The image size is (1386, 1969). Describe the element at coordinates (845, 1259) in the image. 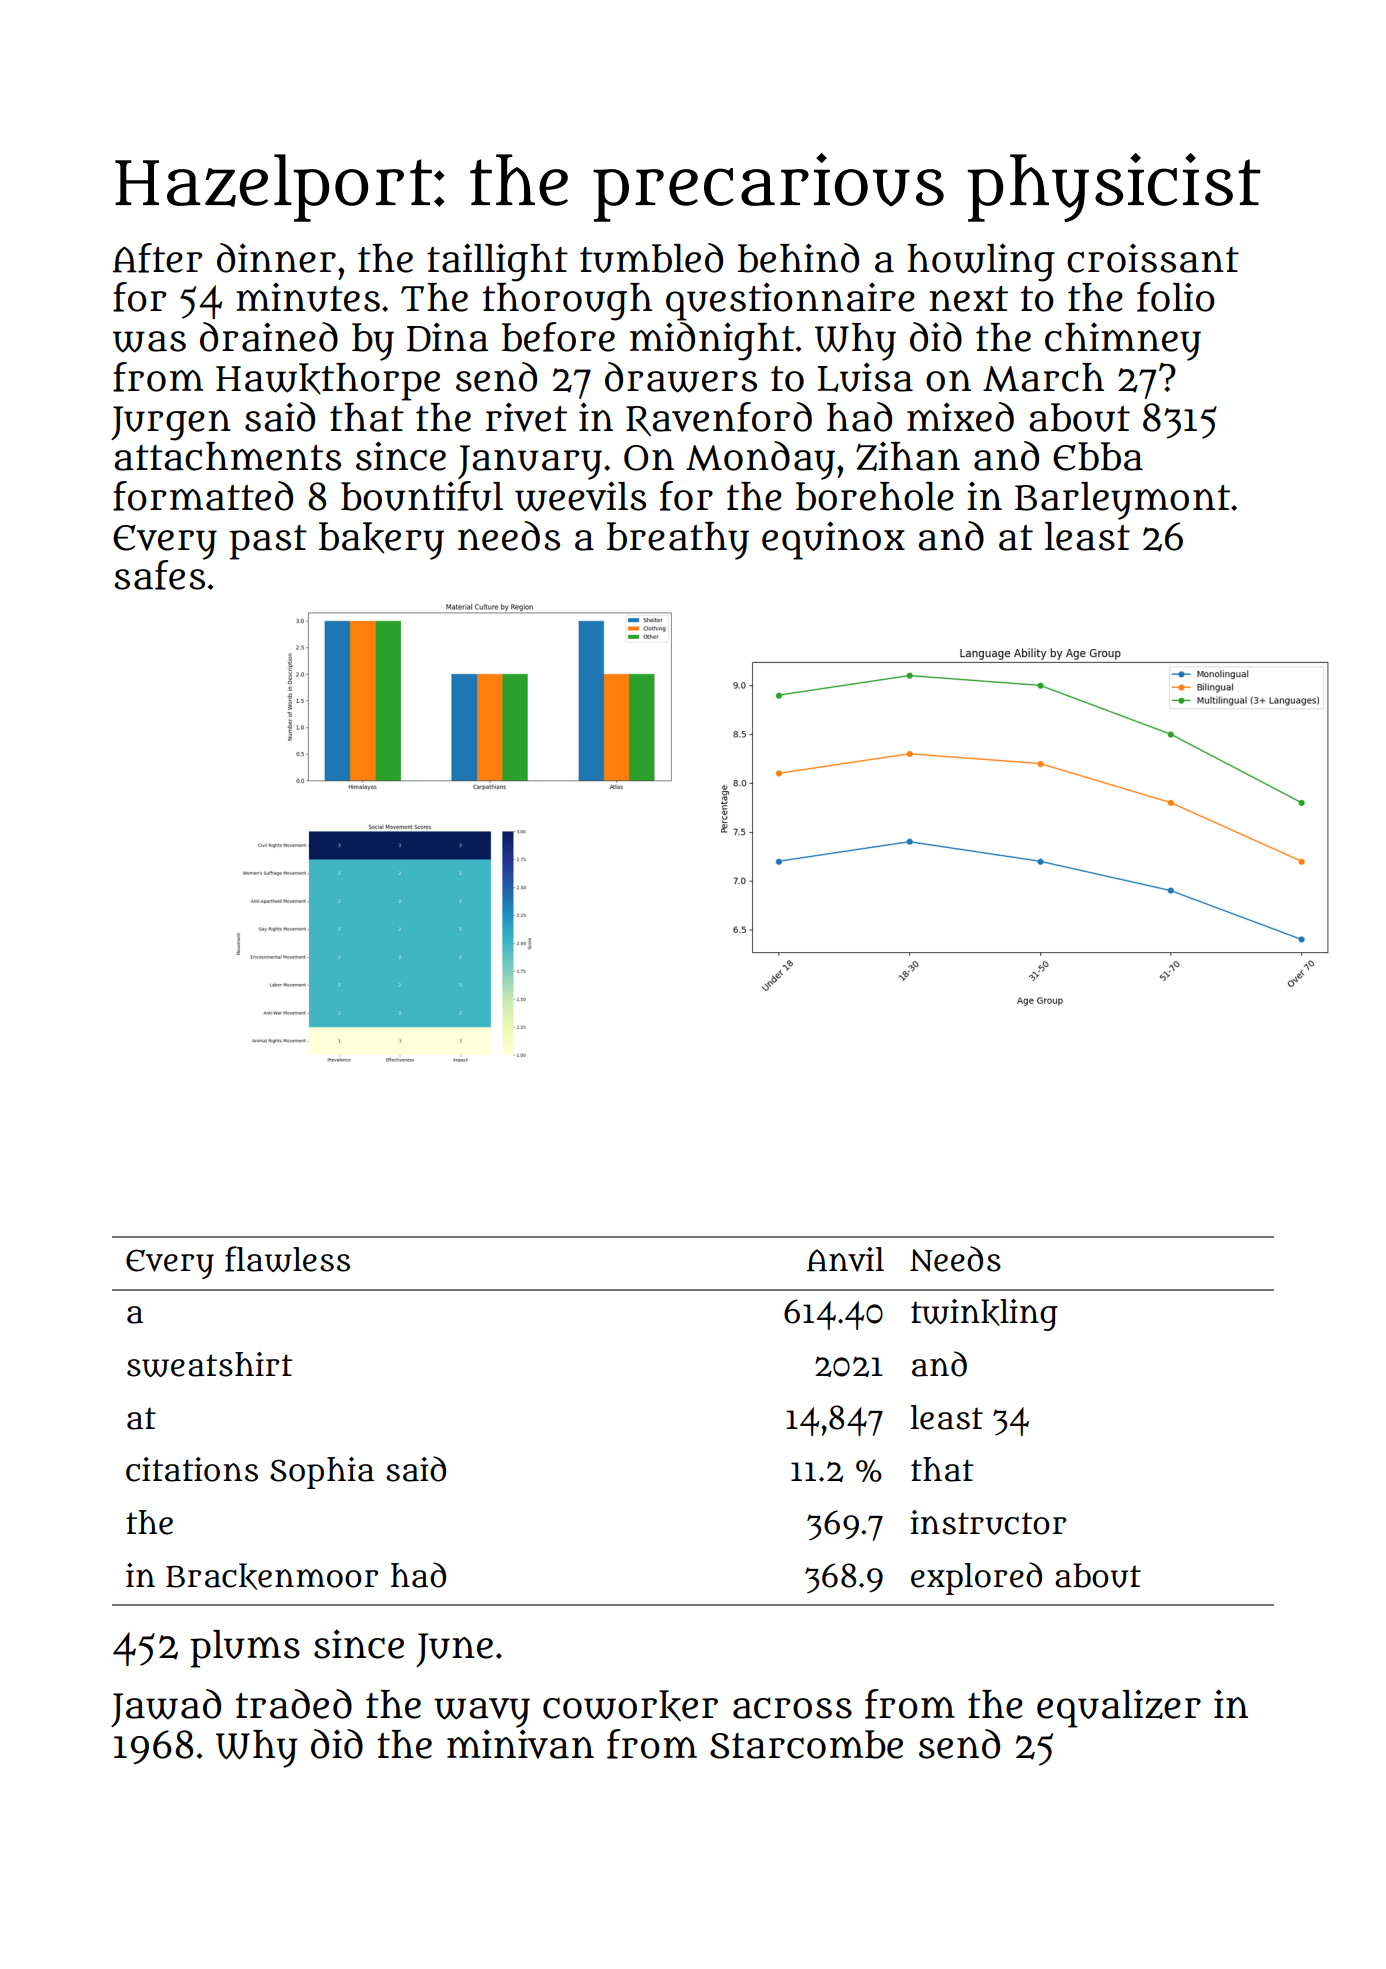

I see `Anvil` at that location.
